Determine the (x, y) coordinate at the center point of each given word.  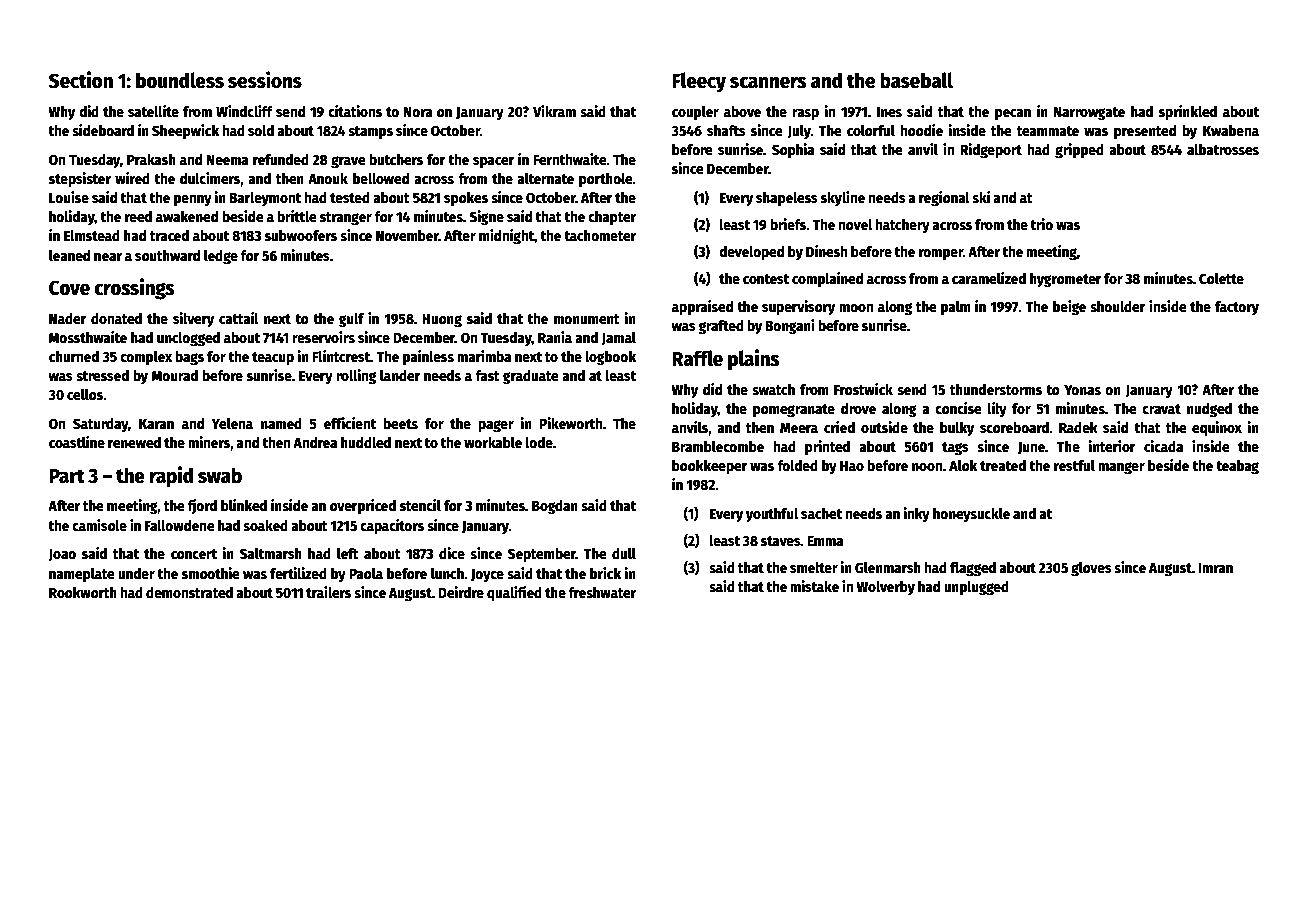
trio (1041, 224)
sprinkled (1188, 112)
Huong (442, 320)
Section (81, 80)
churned (74, 356)
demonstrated (189, 592)
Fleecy (699, 82)
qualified (514, 593)
